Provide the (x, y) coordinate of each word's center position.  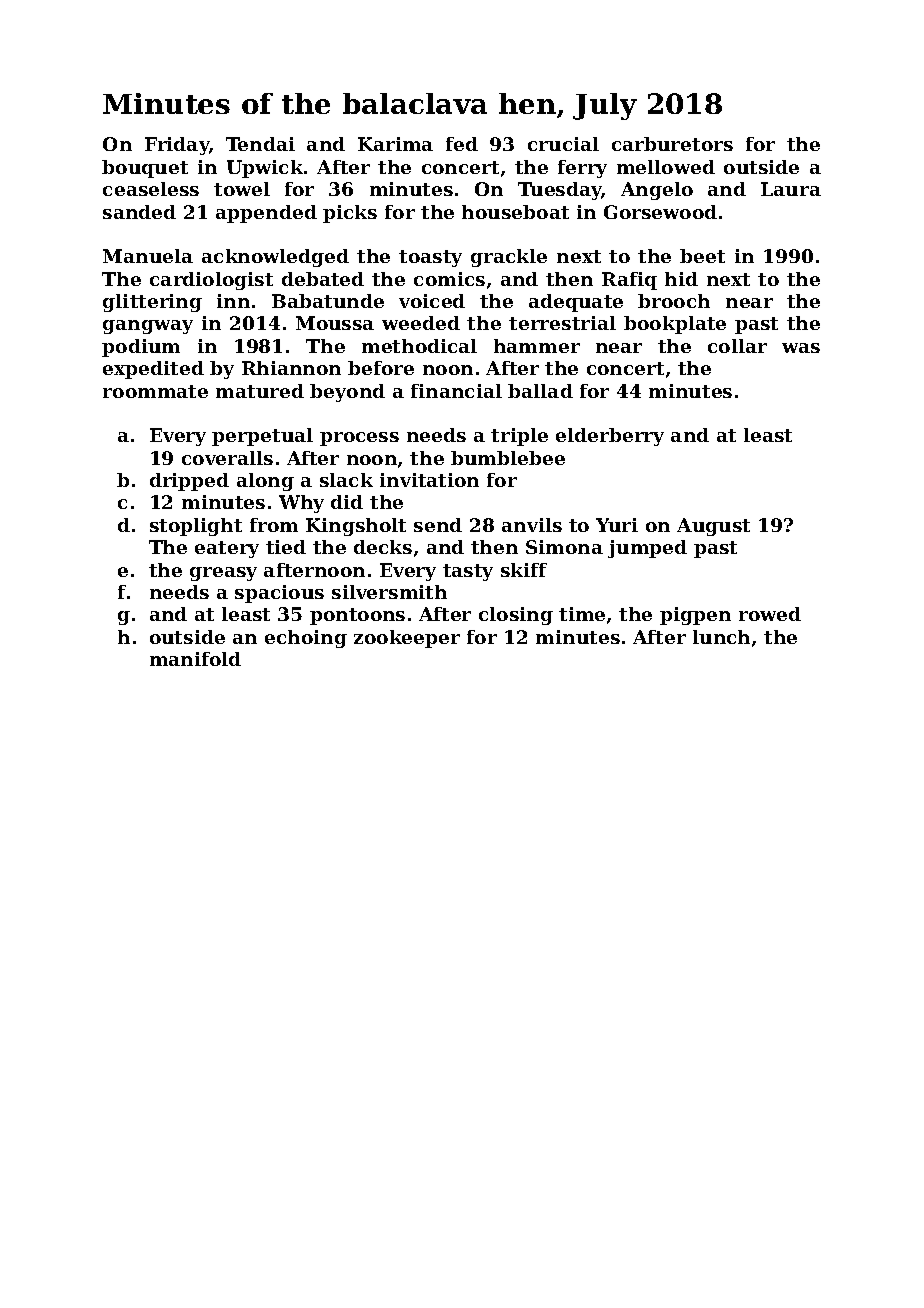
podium (141, 348)
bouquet (145, 169)
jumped (647, 549)
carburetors (672, 144)
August (713, 527)
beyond (347, 393)
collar (737, 346)
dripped (189, 482)
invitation (429, 480)
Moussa (335, 323)
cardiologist (211, 281)
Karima (395, 144)
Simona (564, 547)
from (274, 525)
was (801, 348)
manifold (195, 659)
